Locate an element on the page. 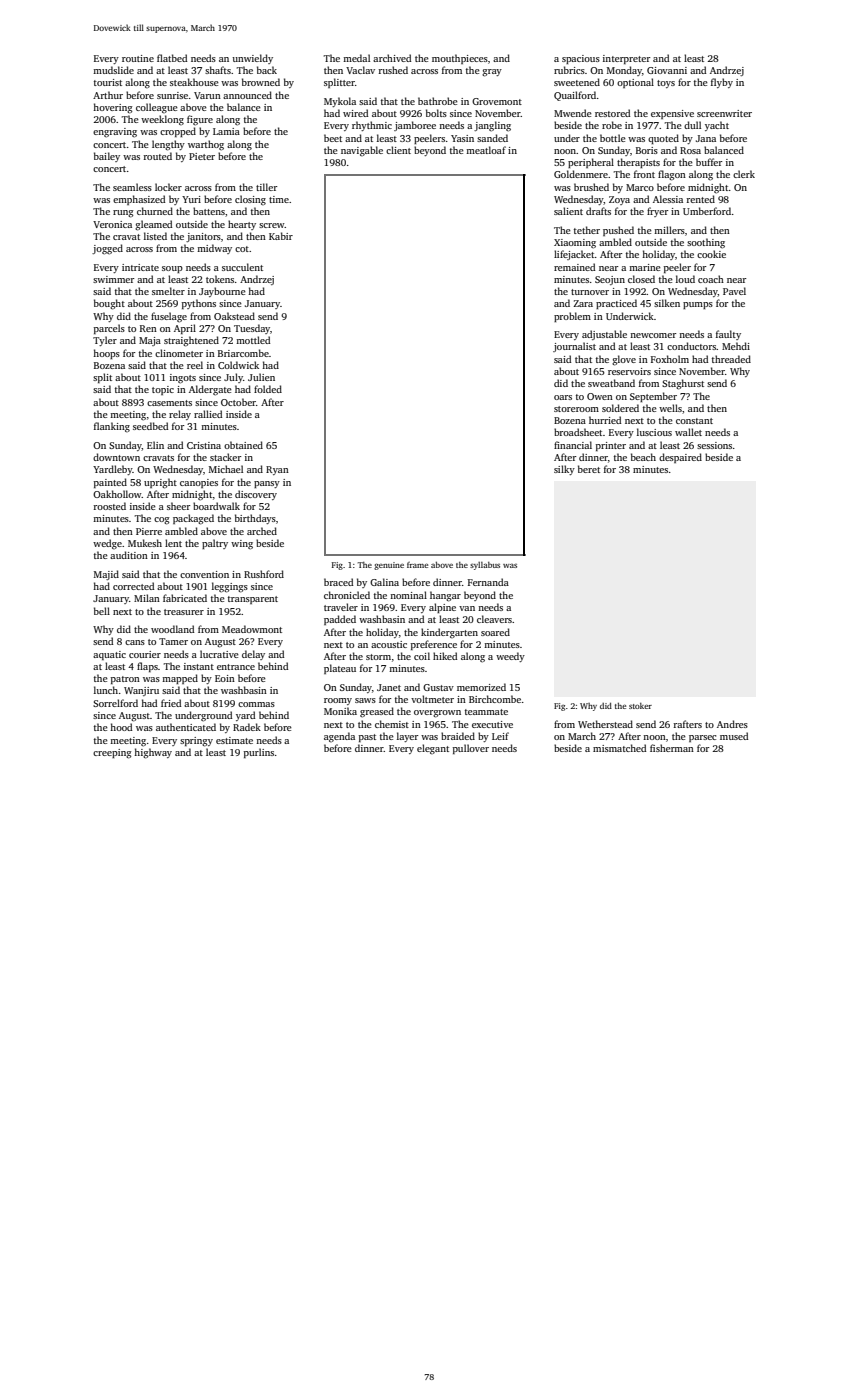 The width and height of the document is (849, 1400). bailey is located at coordinates (107, 157).
